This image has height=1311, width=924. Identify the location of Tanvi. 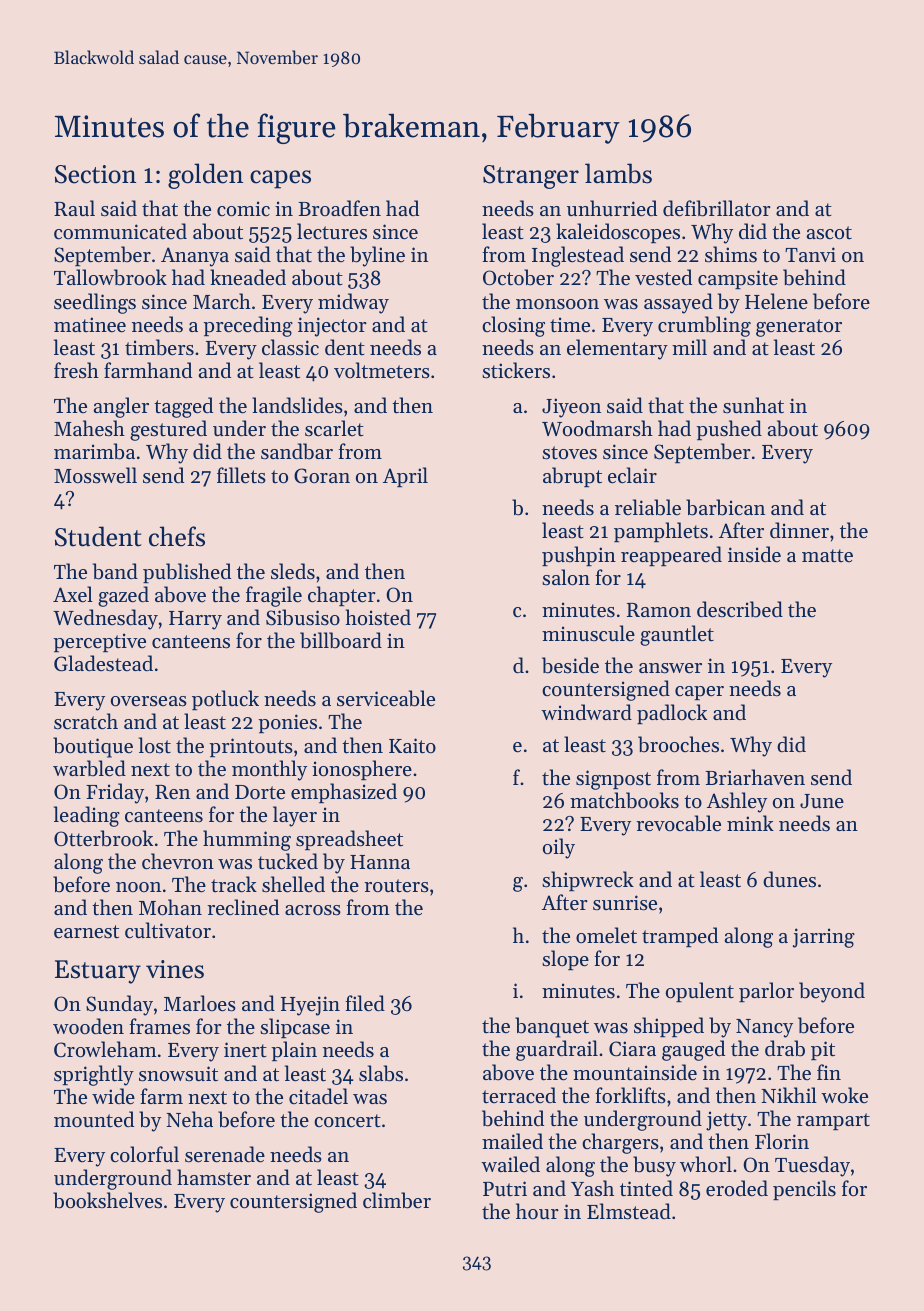
(810, 254).
